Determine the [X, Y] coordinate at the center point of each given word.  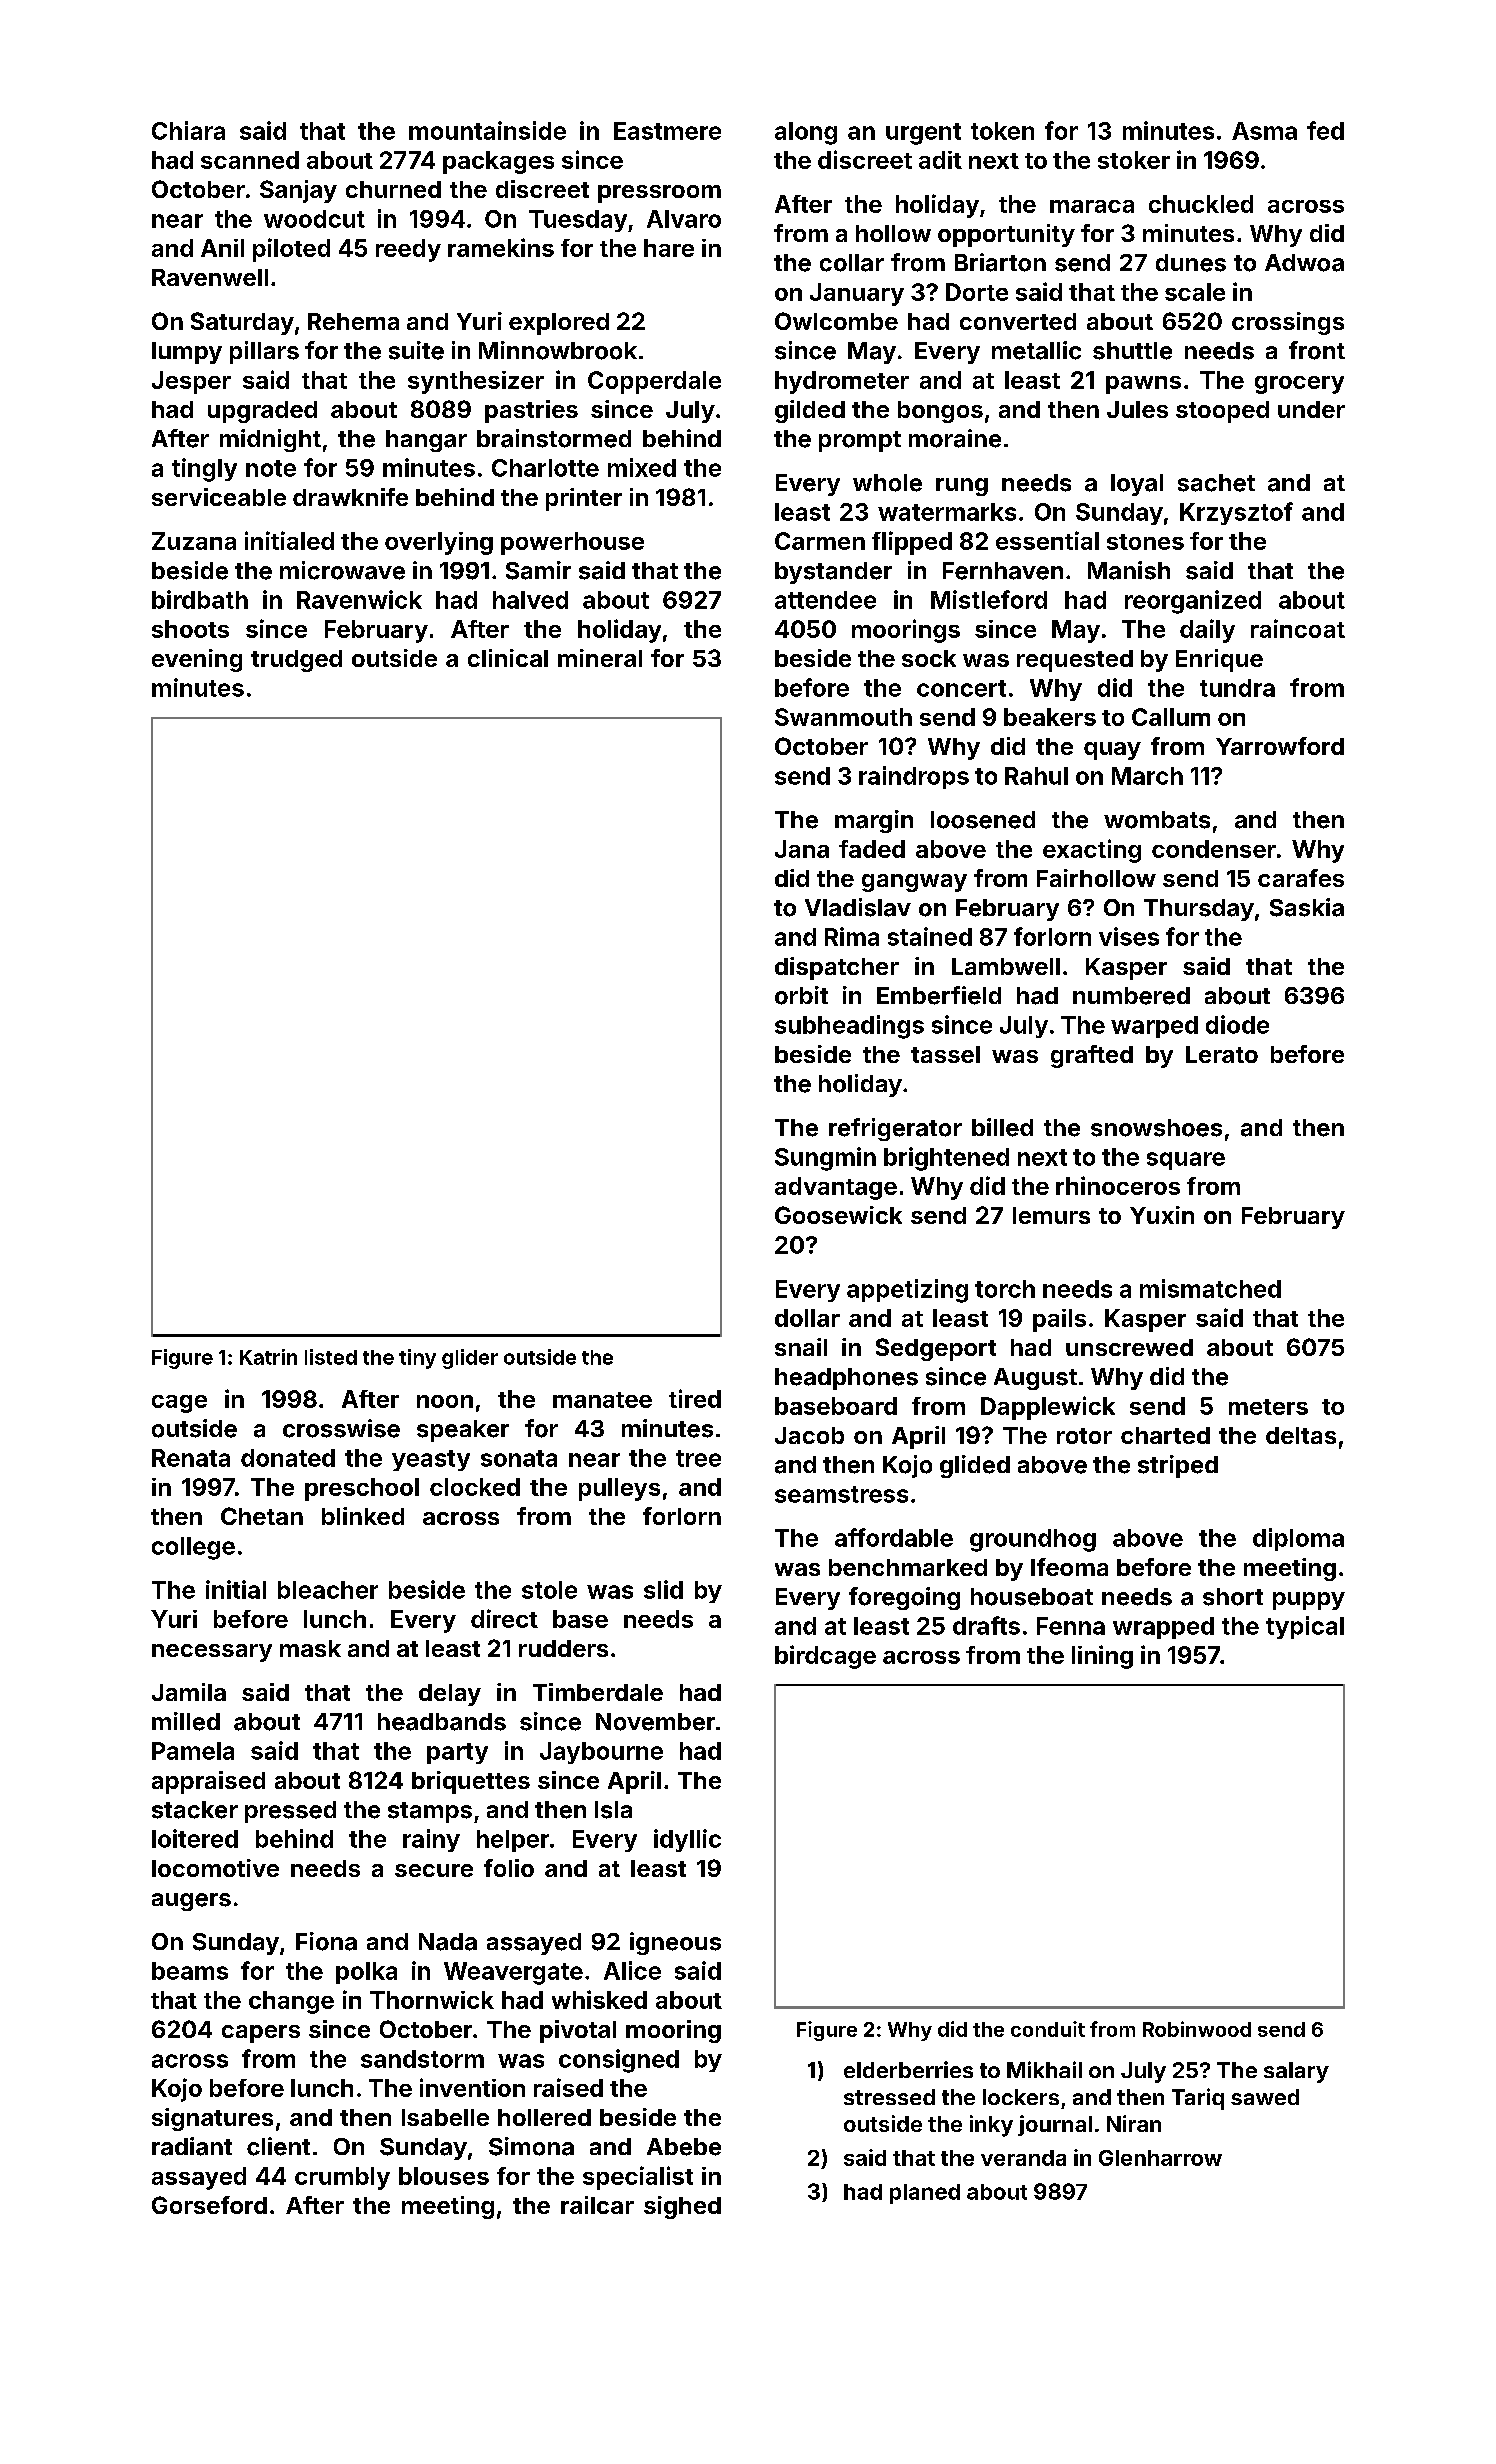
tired [695, 1398]
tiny [417, 1359]
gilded [810, 411]
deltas [1301, 1435]
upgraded [262, 412]
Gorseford [209, 2205]
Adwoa [1304, 263]
